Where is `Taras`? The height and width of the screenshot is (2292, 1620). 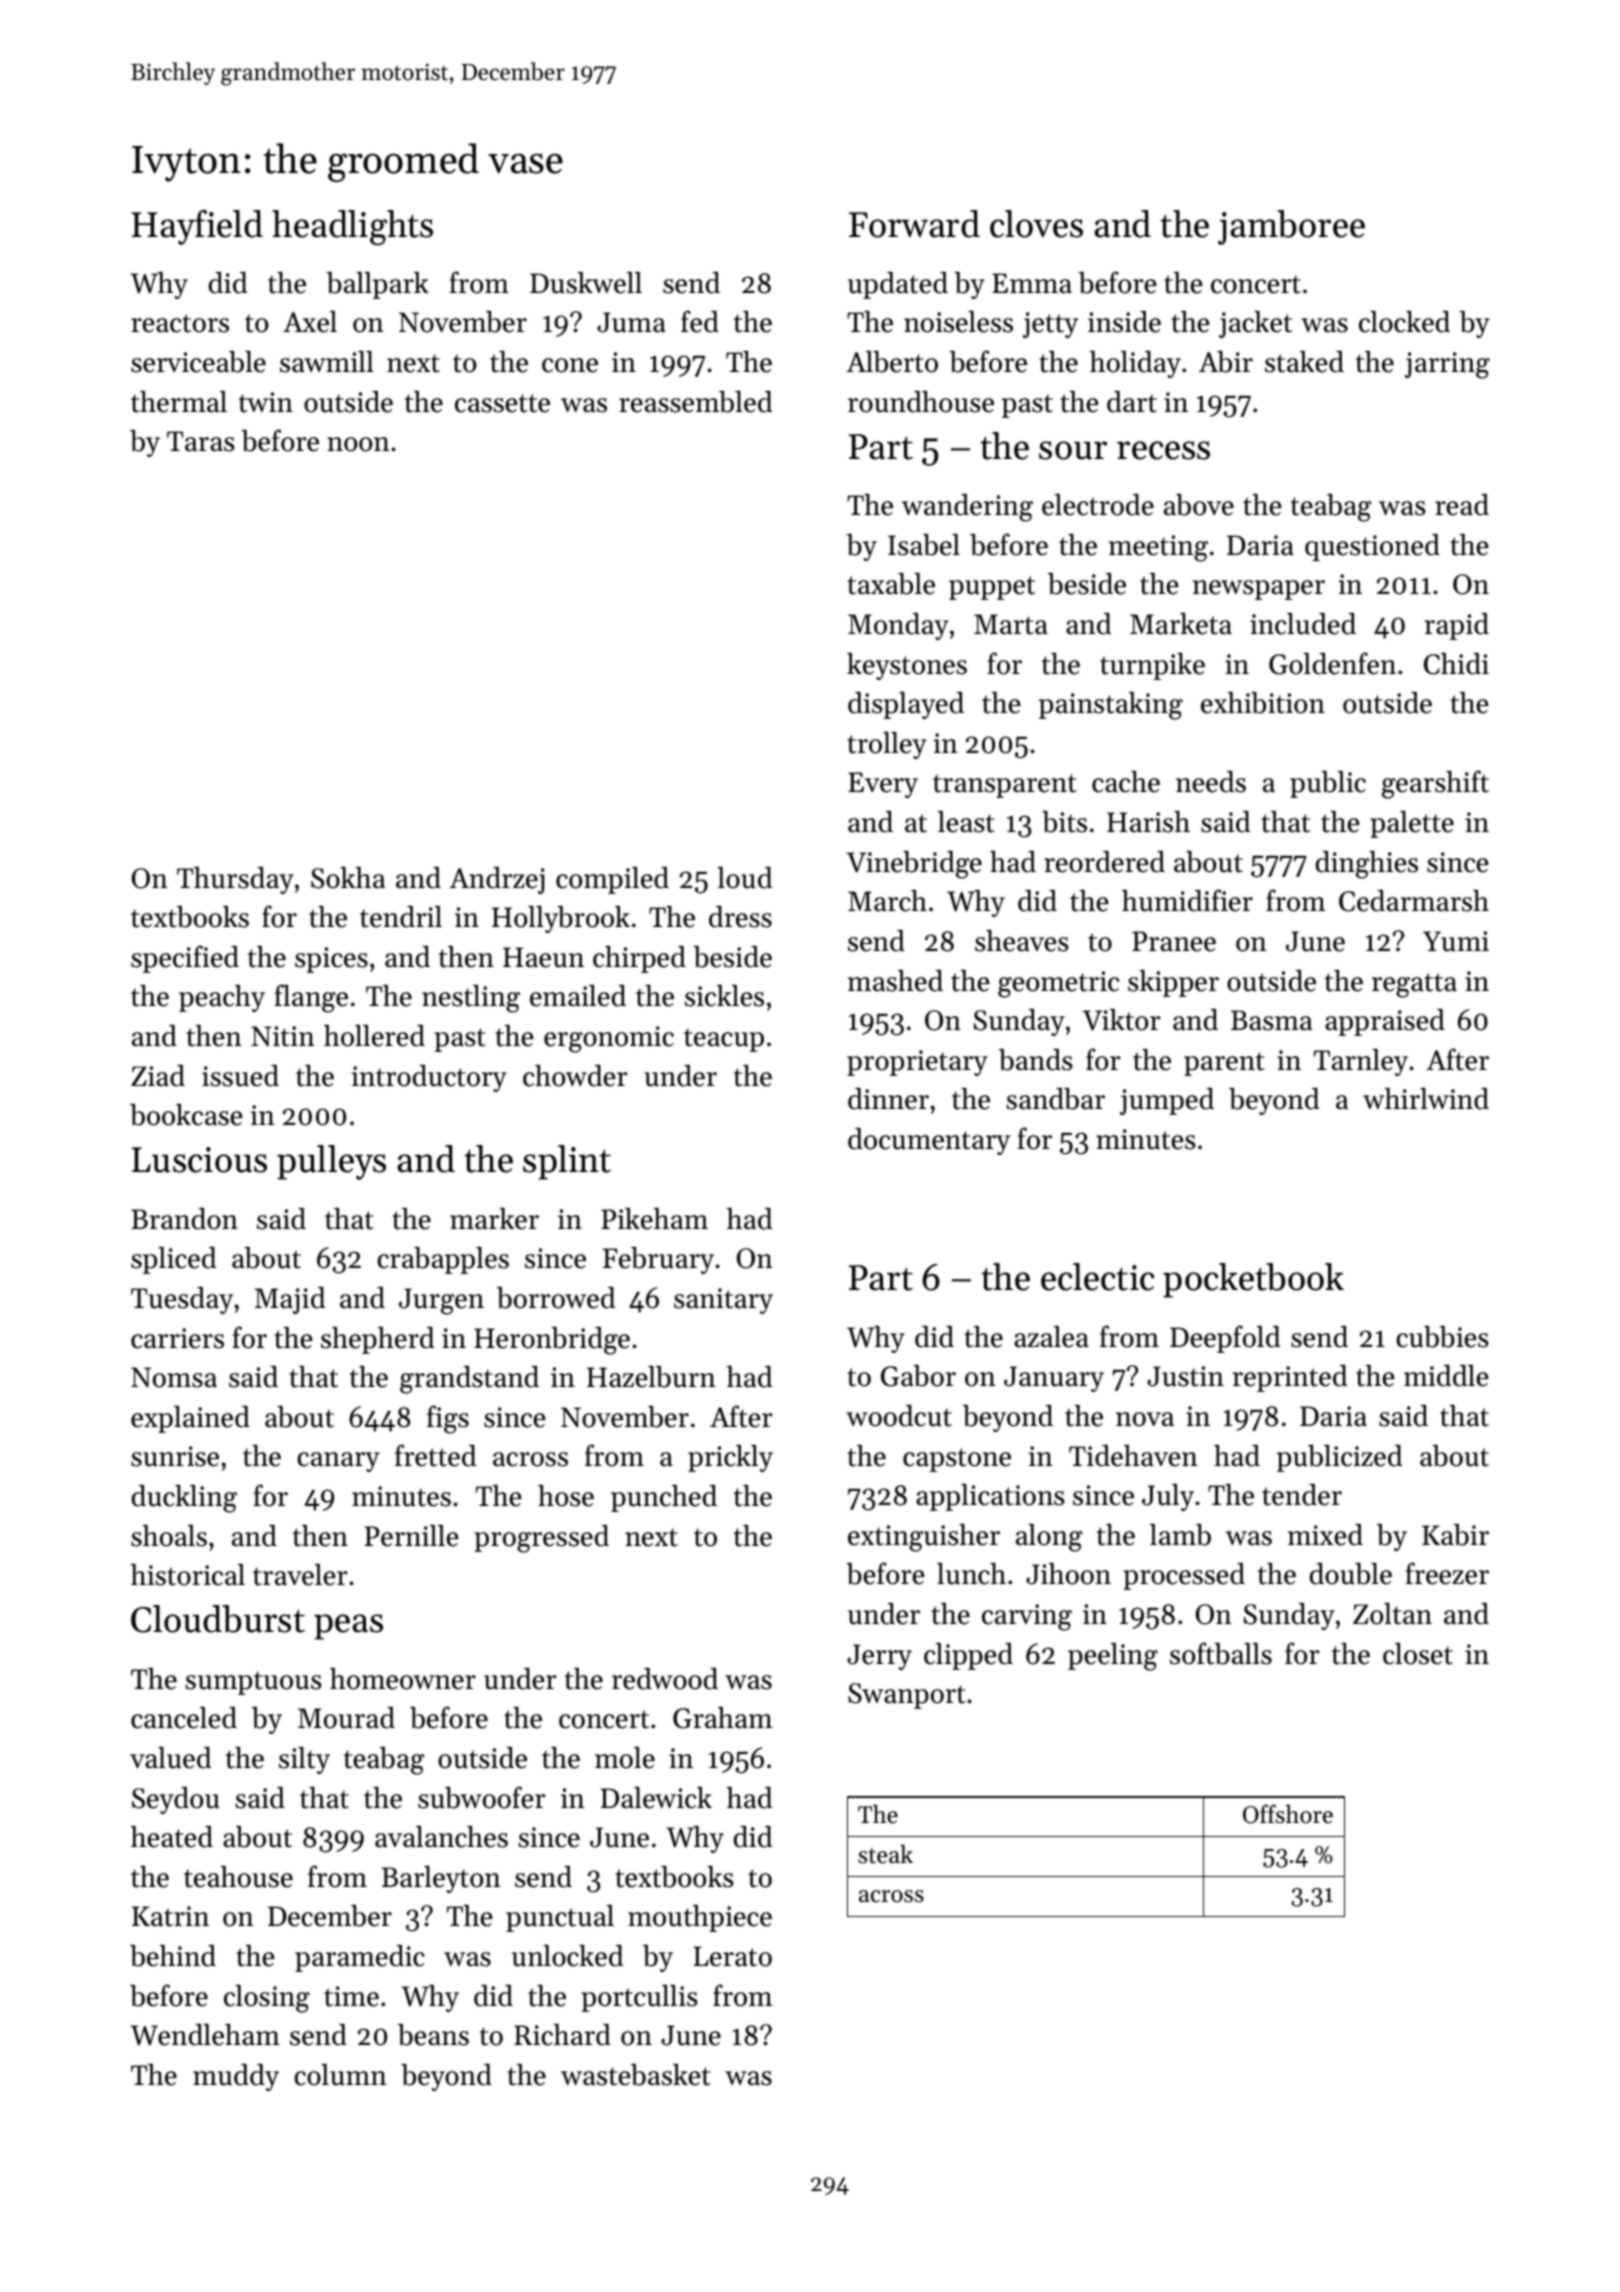
Taras is located at coordinates (201, 441).
